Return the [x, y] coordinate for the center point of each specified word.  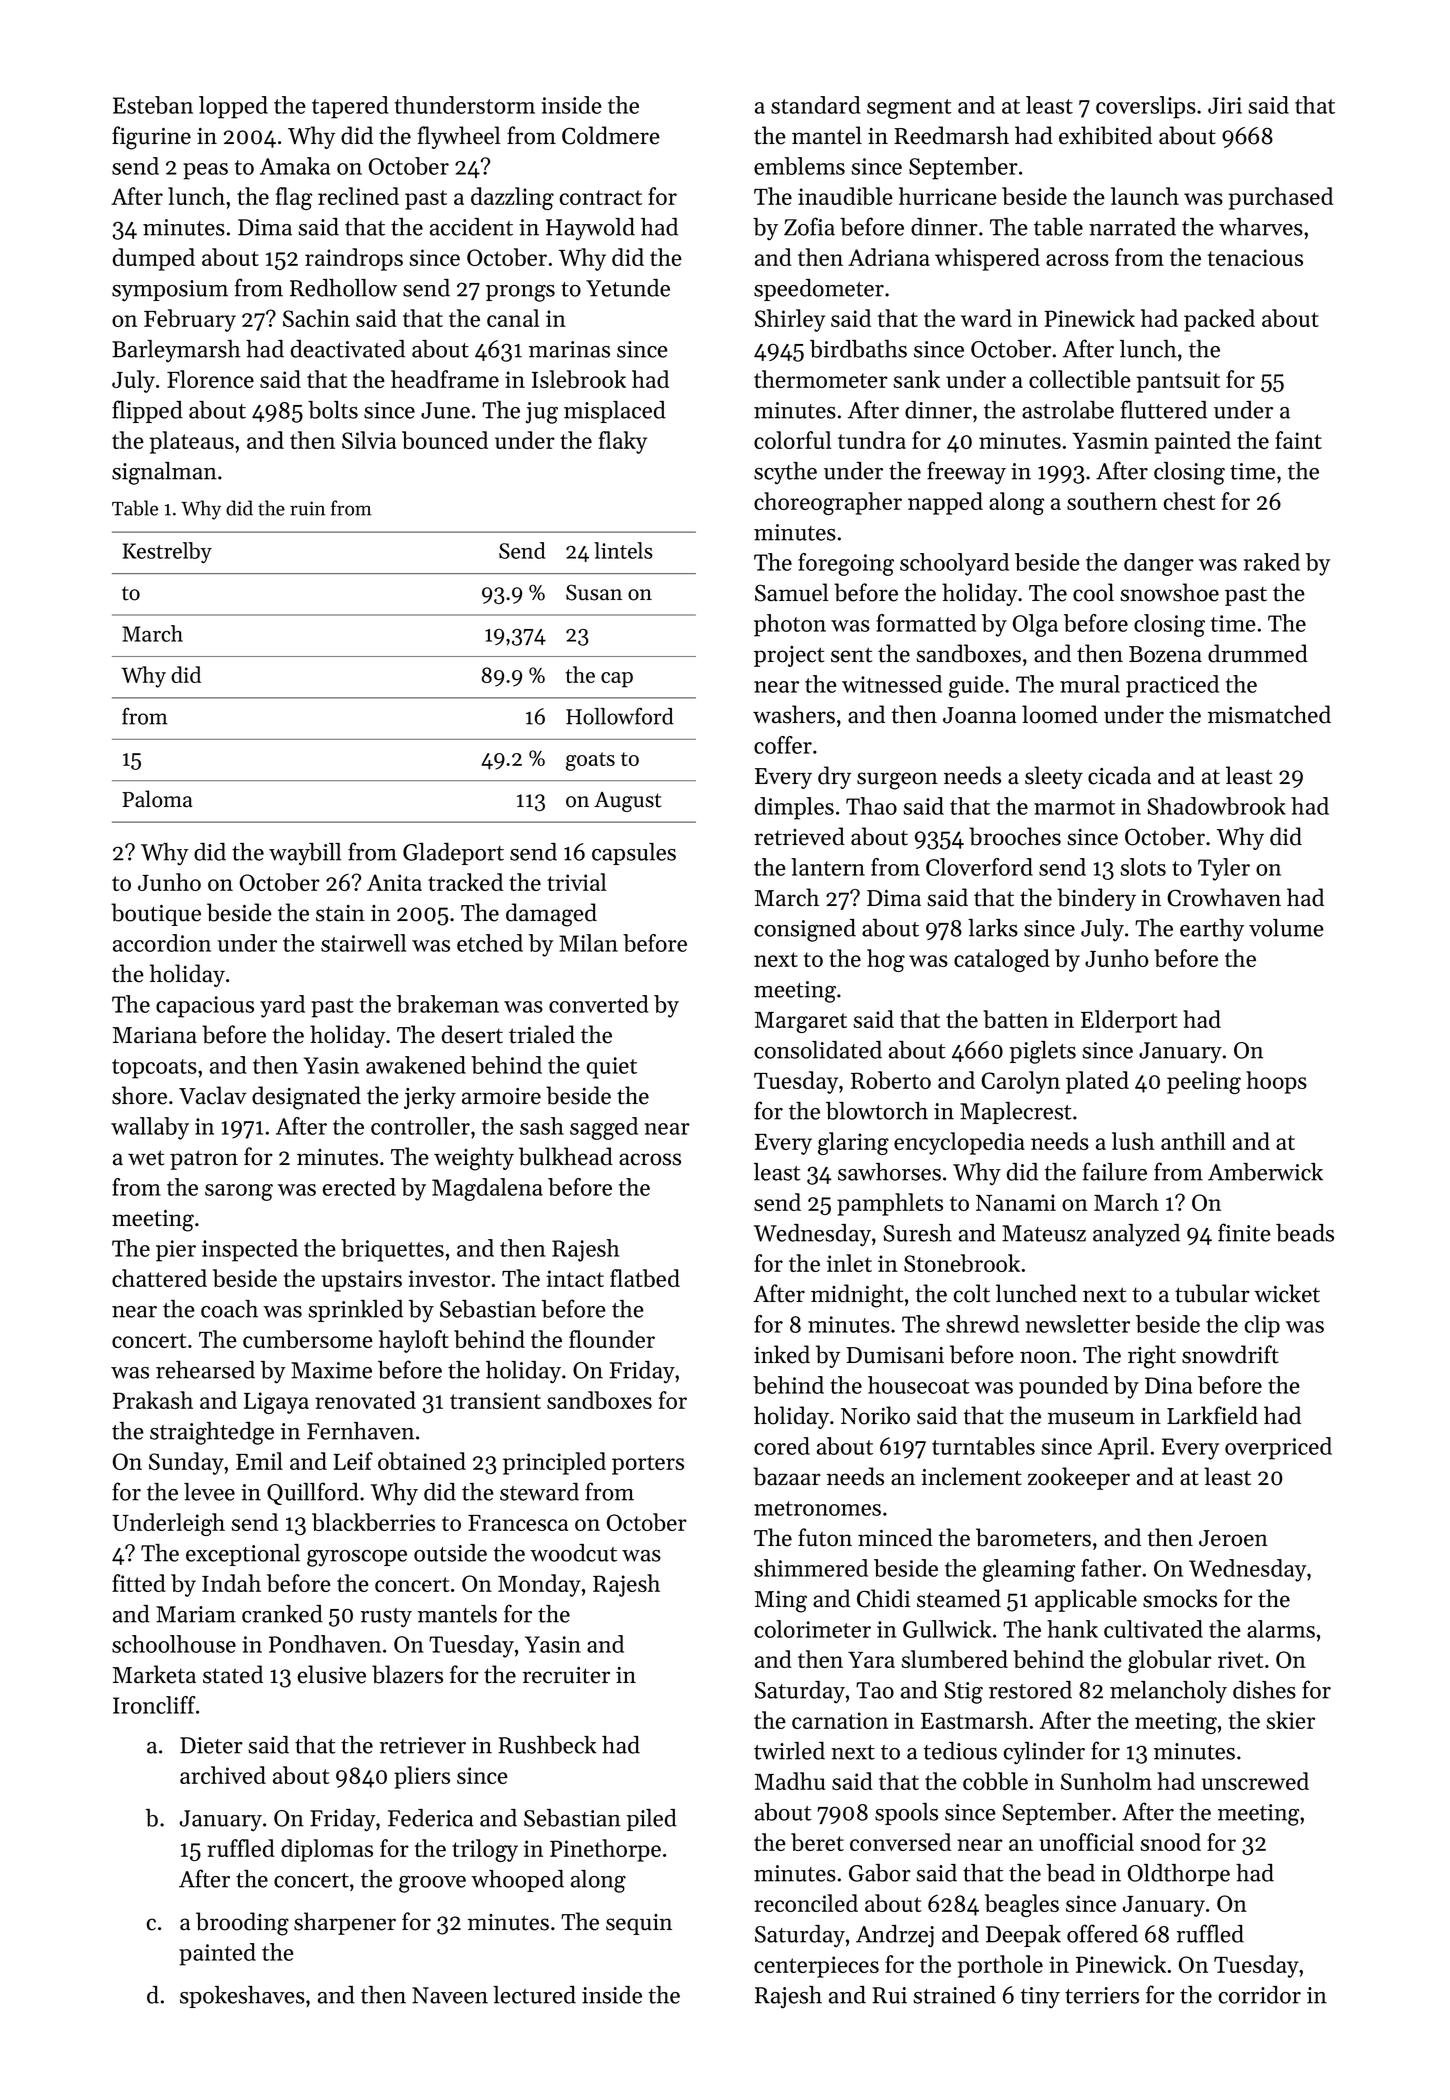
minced [895, 1537]
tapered [350, 107]
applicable [1086, 1600]
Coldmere [611, 135]
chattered [159, 1278]
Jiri [1225, 105]
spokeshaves [242, 1997]
